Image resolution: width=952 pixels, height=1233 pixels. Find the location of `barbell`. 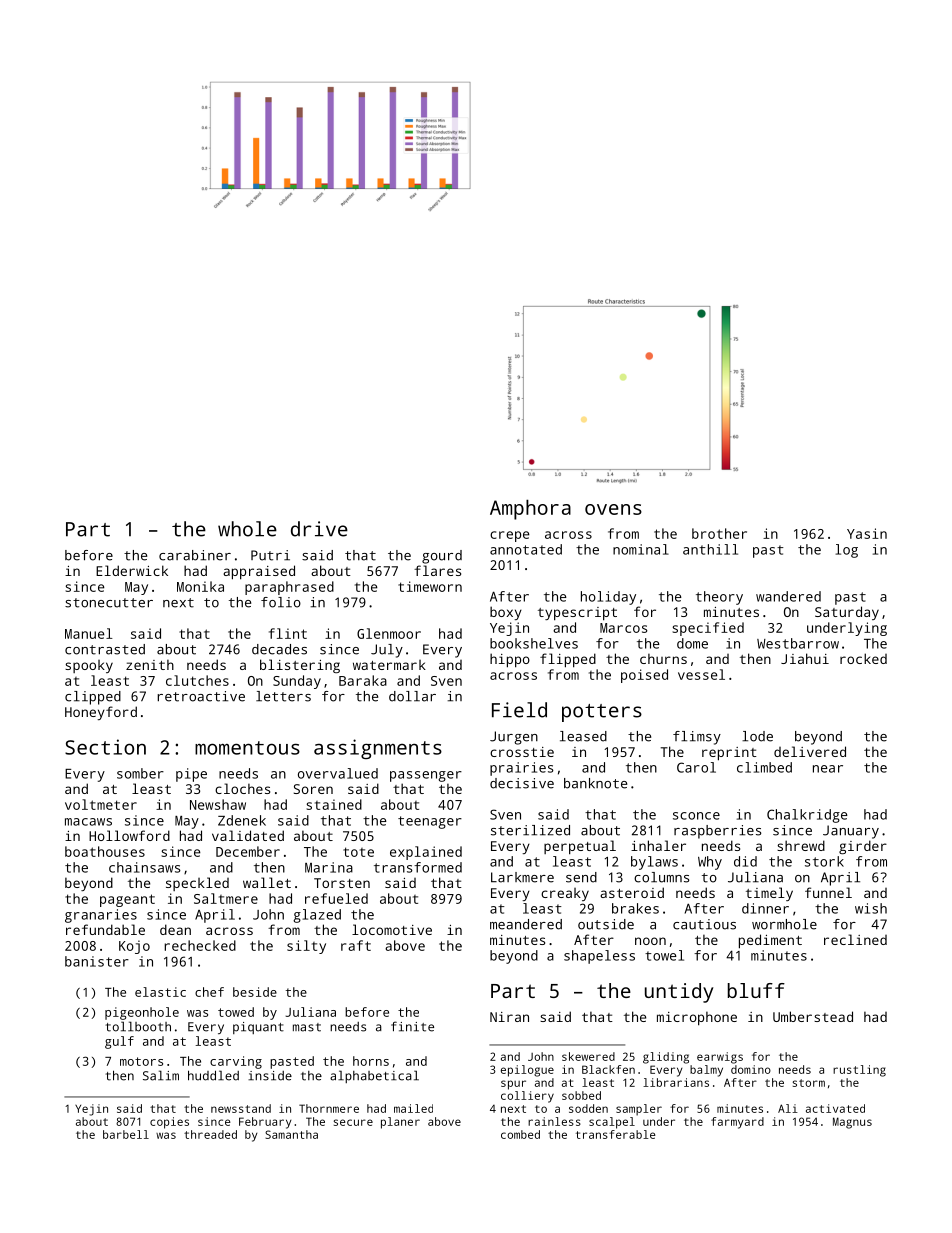

barbell is located at coordinates (126, 1134).
